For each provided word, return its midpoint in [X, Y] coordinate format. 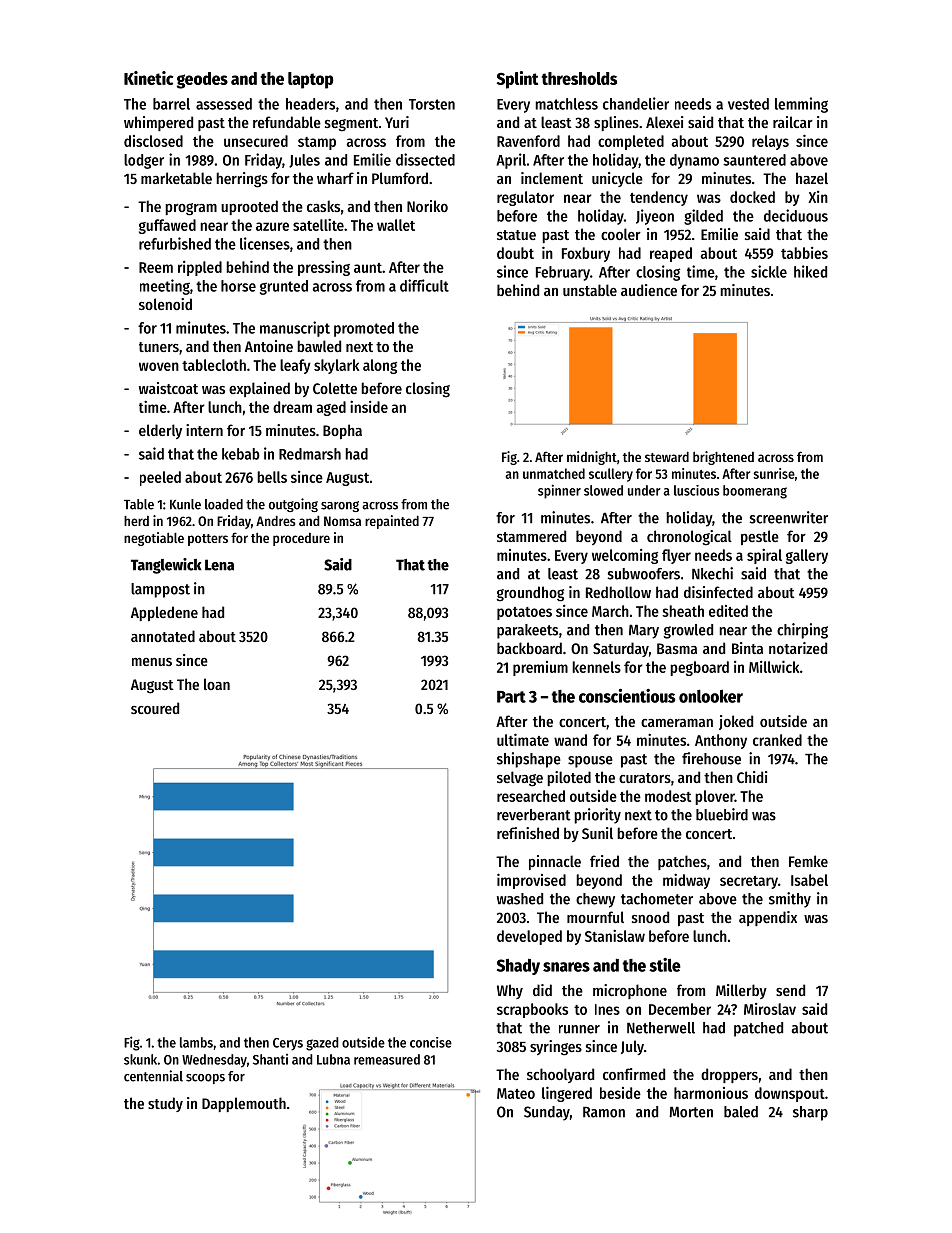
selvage [520, 779]
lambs [196, 1042]
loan [217, 684]
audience [649, 290]
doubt [515, 253]
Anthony [721, 741]
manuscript [295, 329]
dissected [425, 159]
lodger [144, 161]
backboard [529, 648]
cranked [777, 740]
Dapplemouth [244, 1104]
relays [770, 142]
